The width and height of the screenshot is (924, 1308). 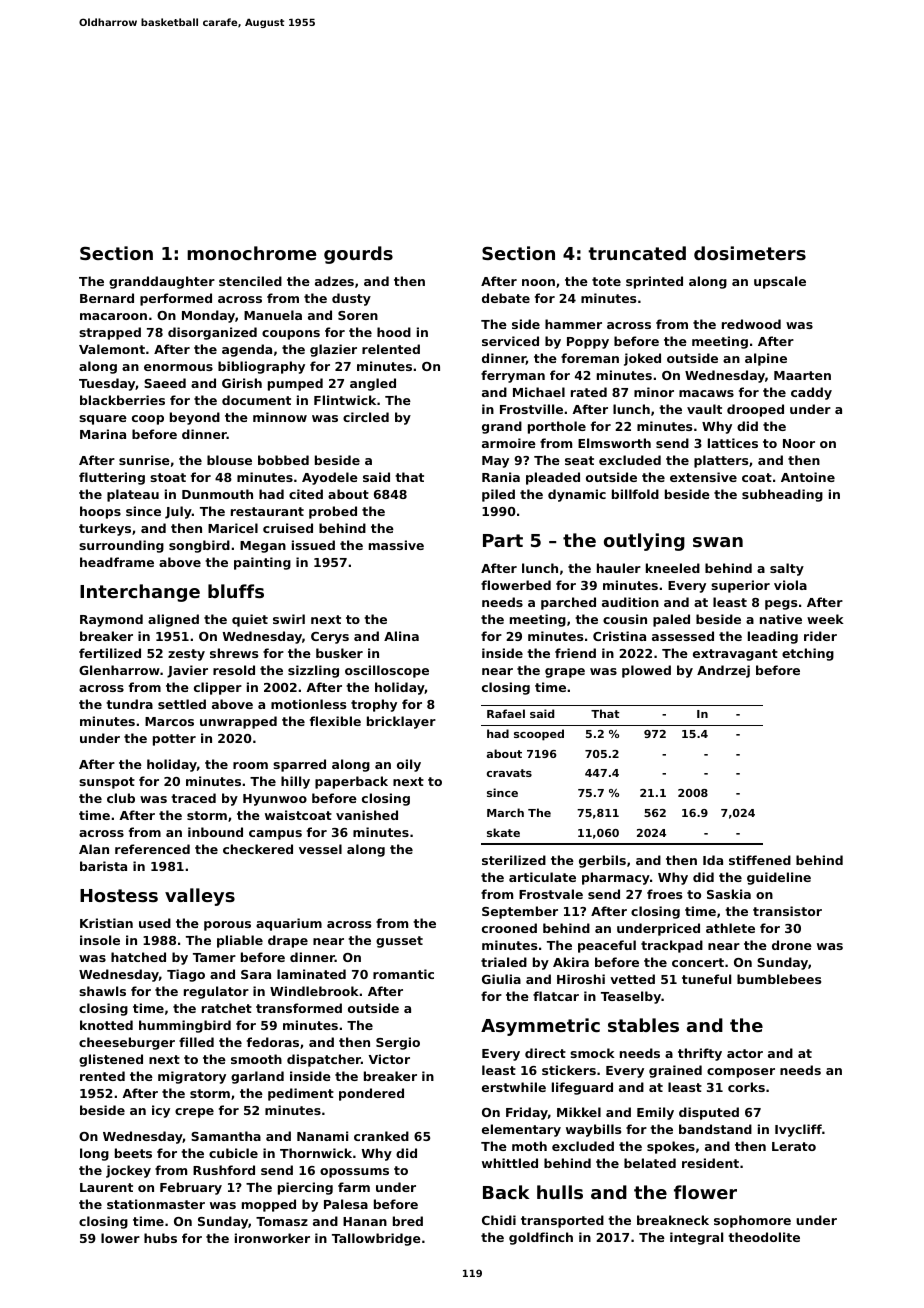 I want to click on Laurent, so click(x=106, y=1187).
